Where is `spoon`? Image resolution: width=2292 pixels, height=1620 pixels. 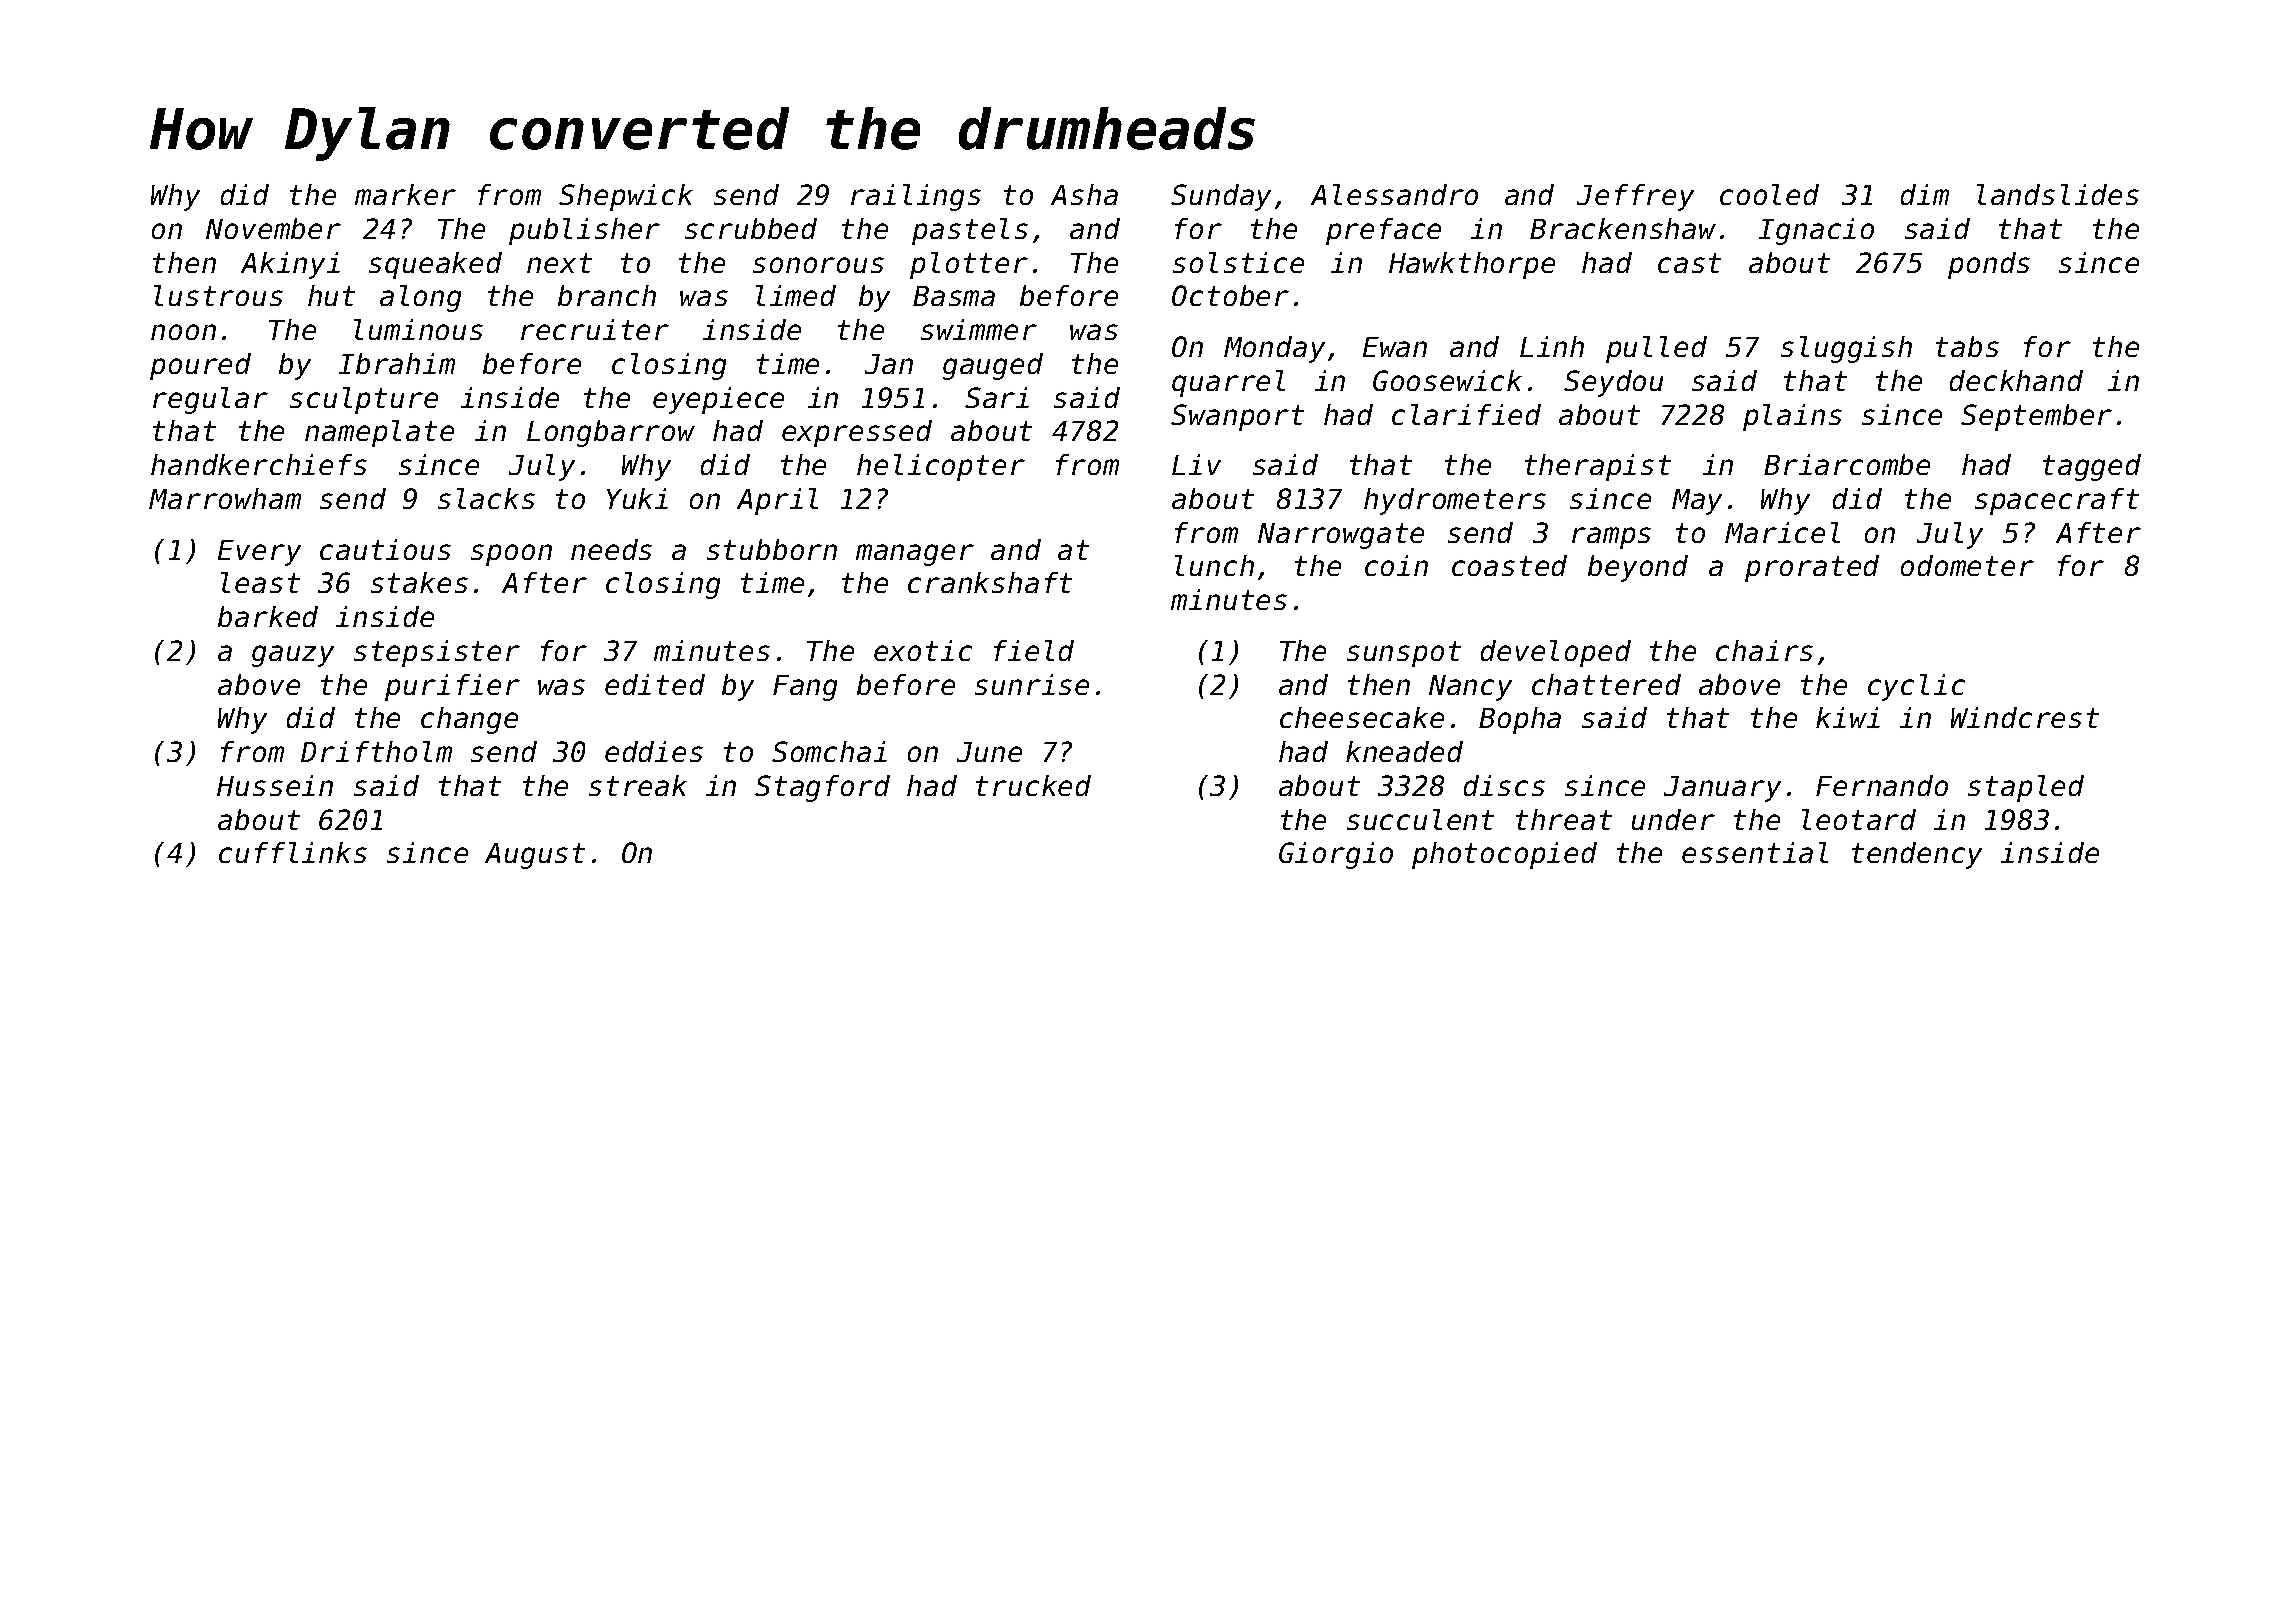
spoon is located at coordinates (511, 555).
